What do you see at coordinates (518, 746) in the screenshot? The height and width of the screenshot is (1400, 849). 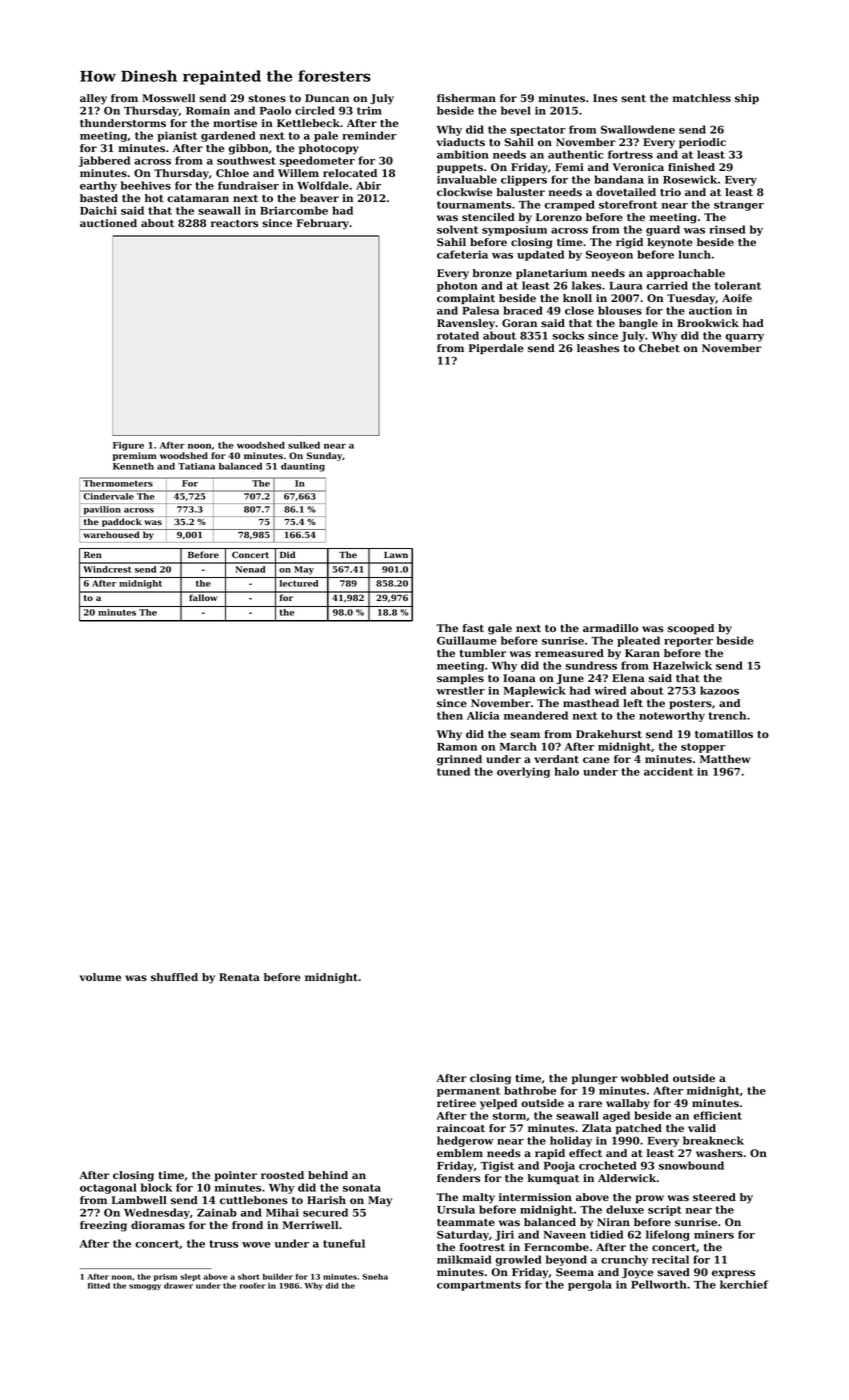 I see `March` at bounding box center [518, 746].
